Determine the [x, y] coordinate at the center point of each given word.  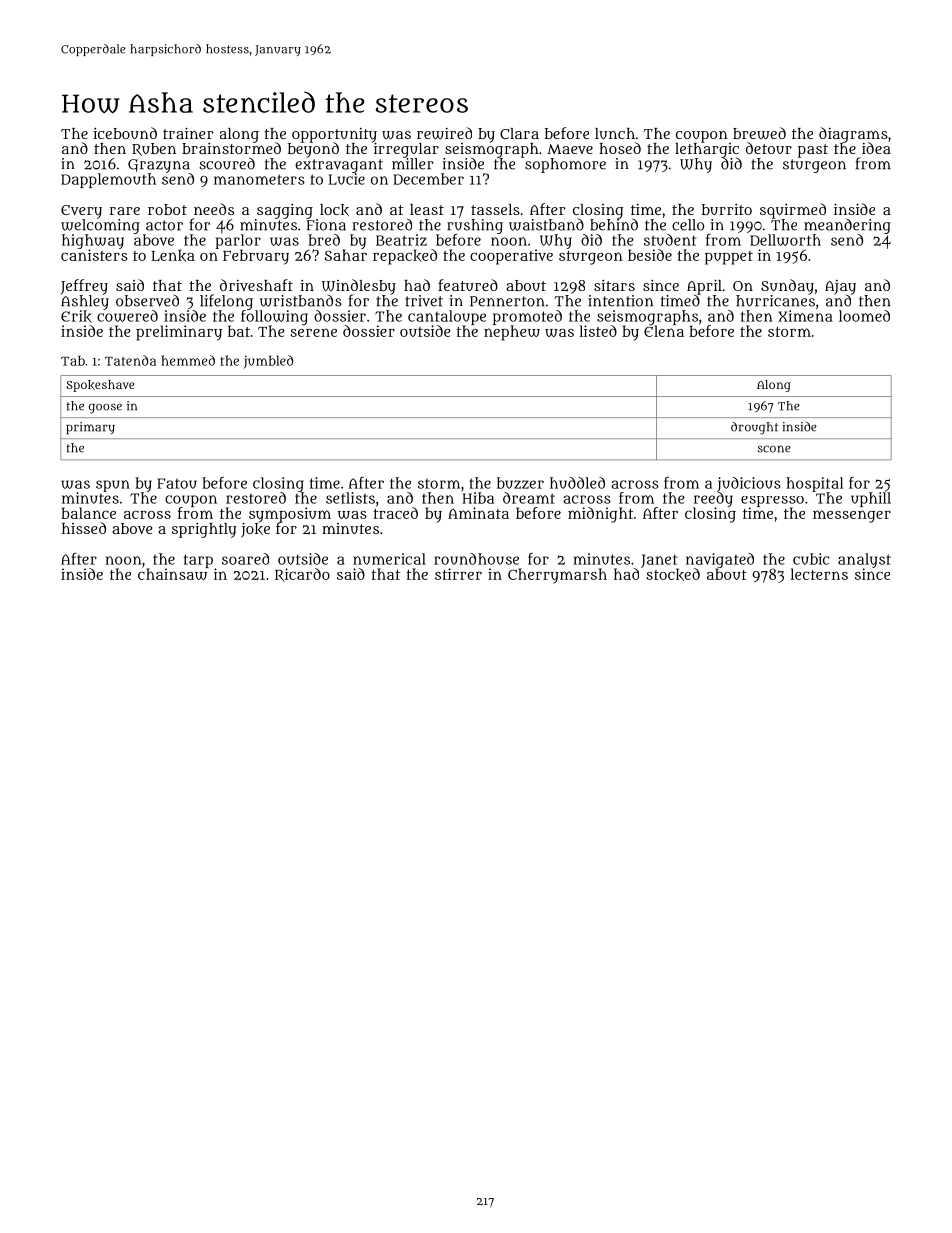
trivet [424, 301]
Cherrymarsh [557, 576]
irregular [406, 150]
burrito [727, 209]
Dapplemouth [108, 180]
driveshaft [256, 285]
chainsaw [172, 574]
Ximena [805, 316]
